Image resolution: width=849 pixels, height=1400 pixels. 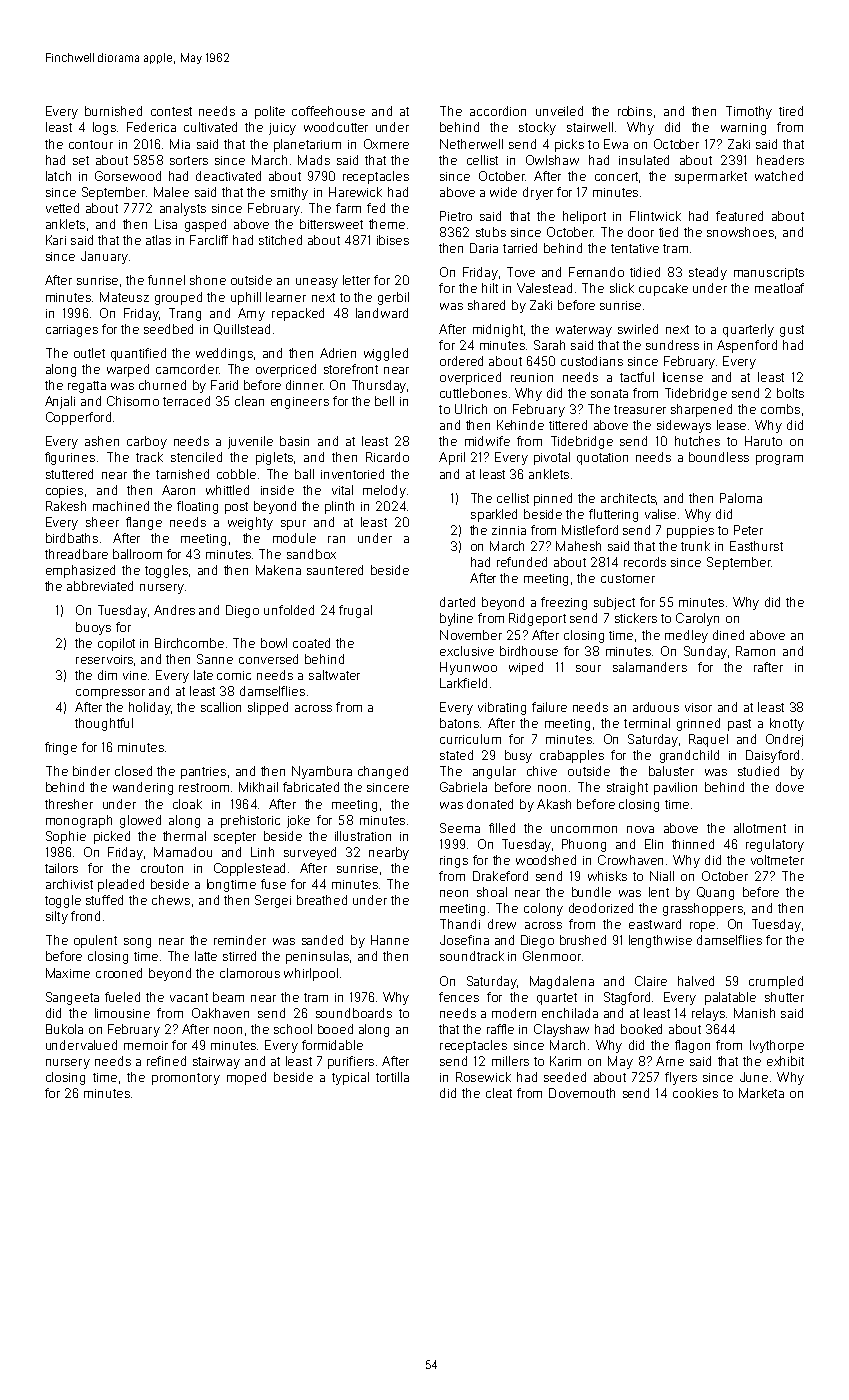 What do you see at coordinates (216, 1063) in the screenshot?
I see `stairway` at bounding box center [216, 1063].
